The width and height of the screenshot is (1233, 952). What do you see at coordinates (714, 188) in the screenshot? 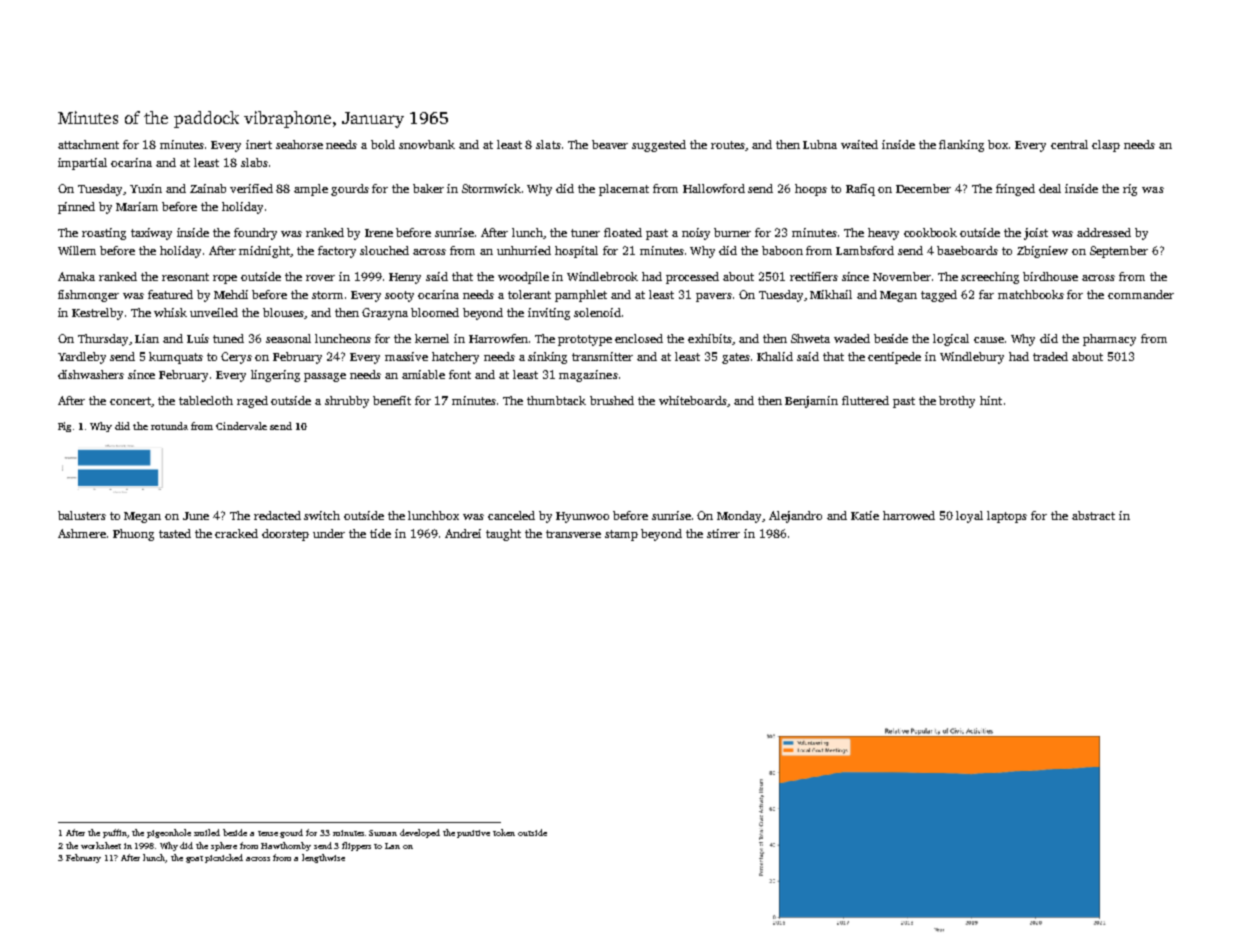
I see `Hallowford` at bounding box center [714, 188].
